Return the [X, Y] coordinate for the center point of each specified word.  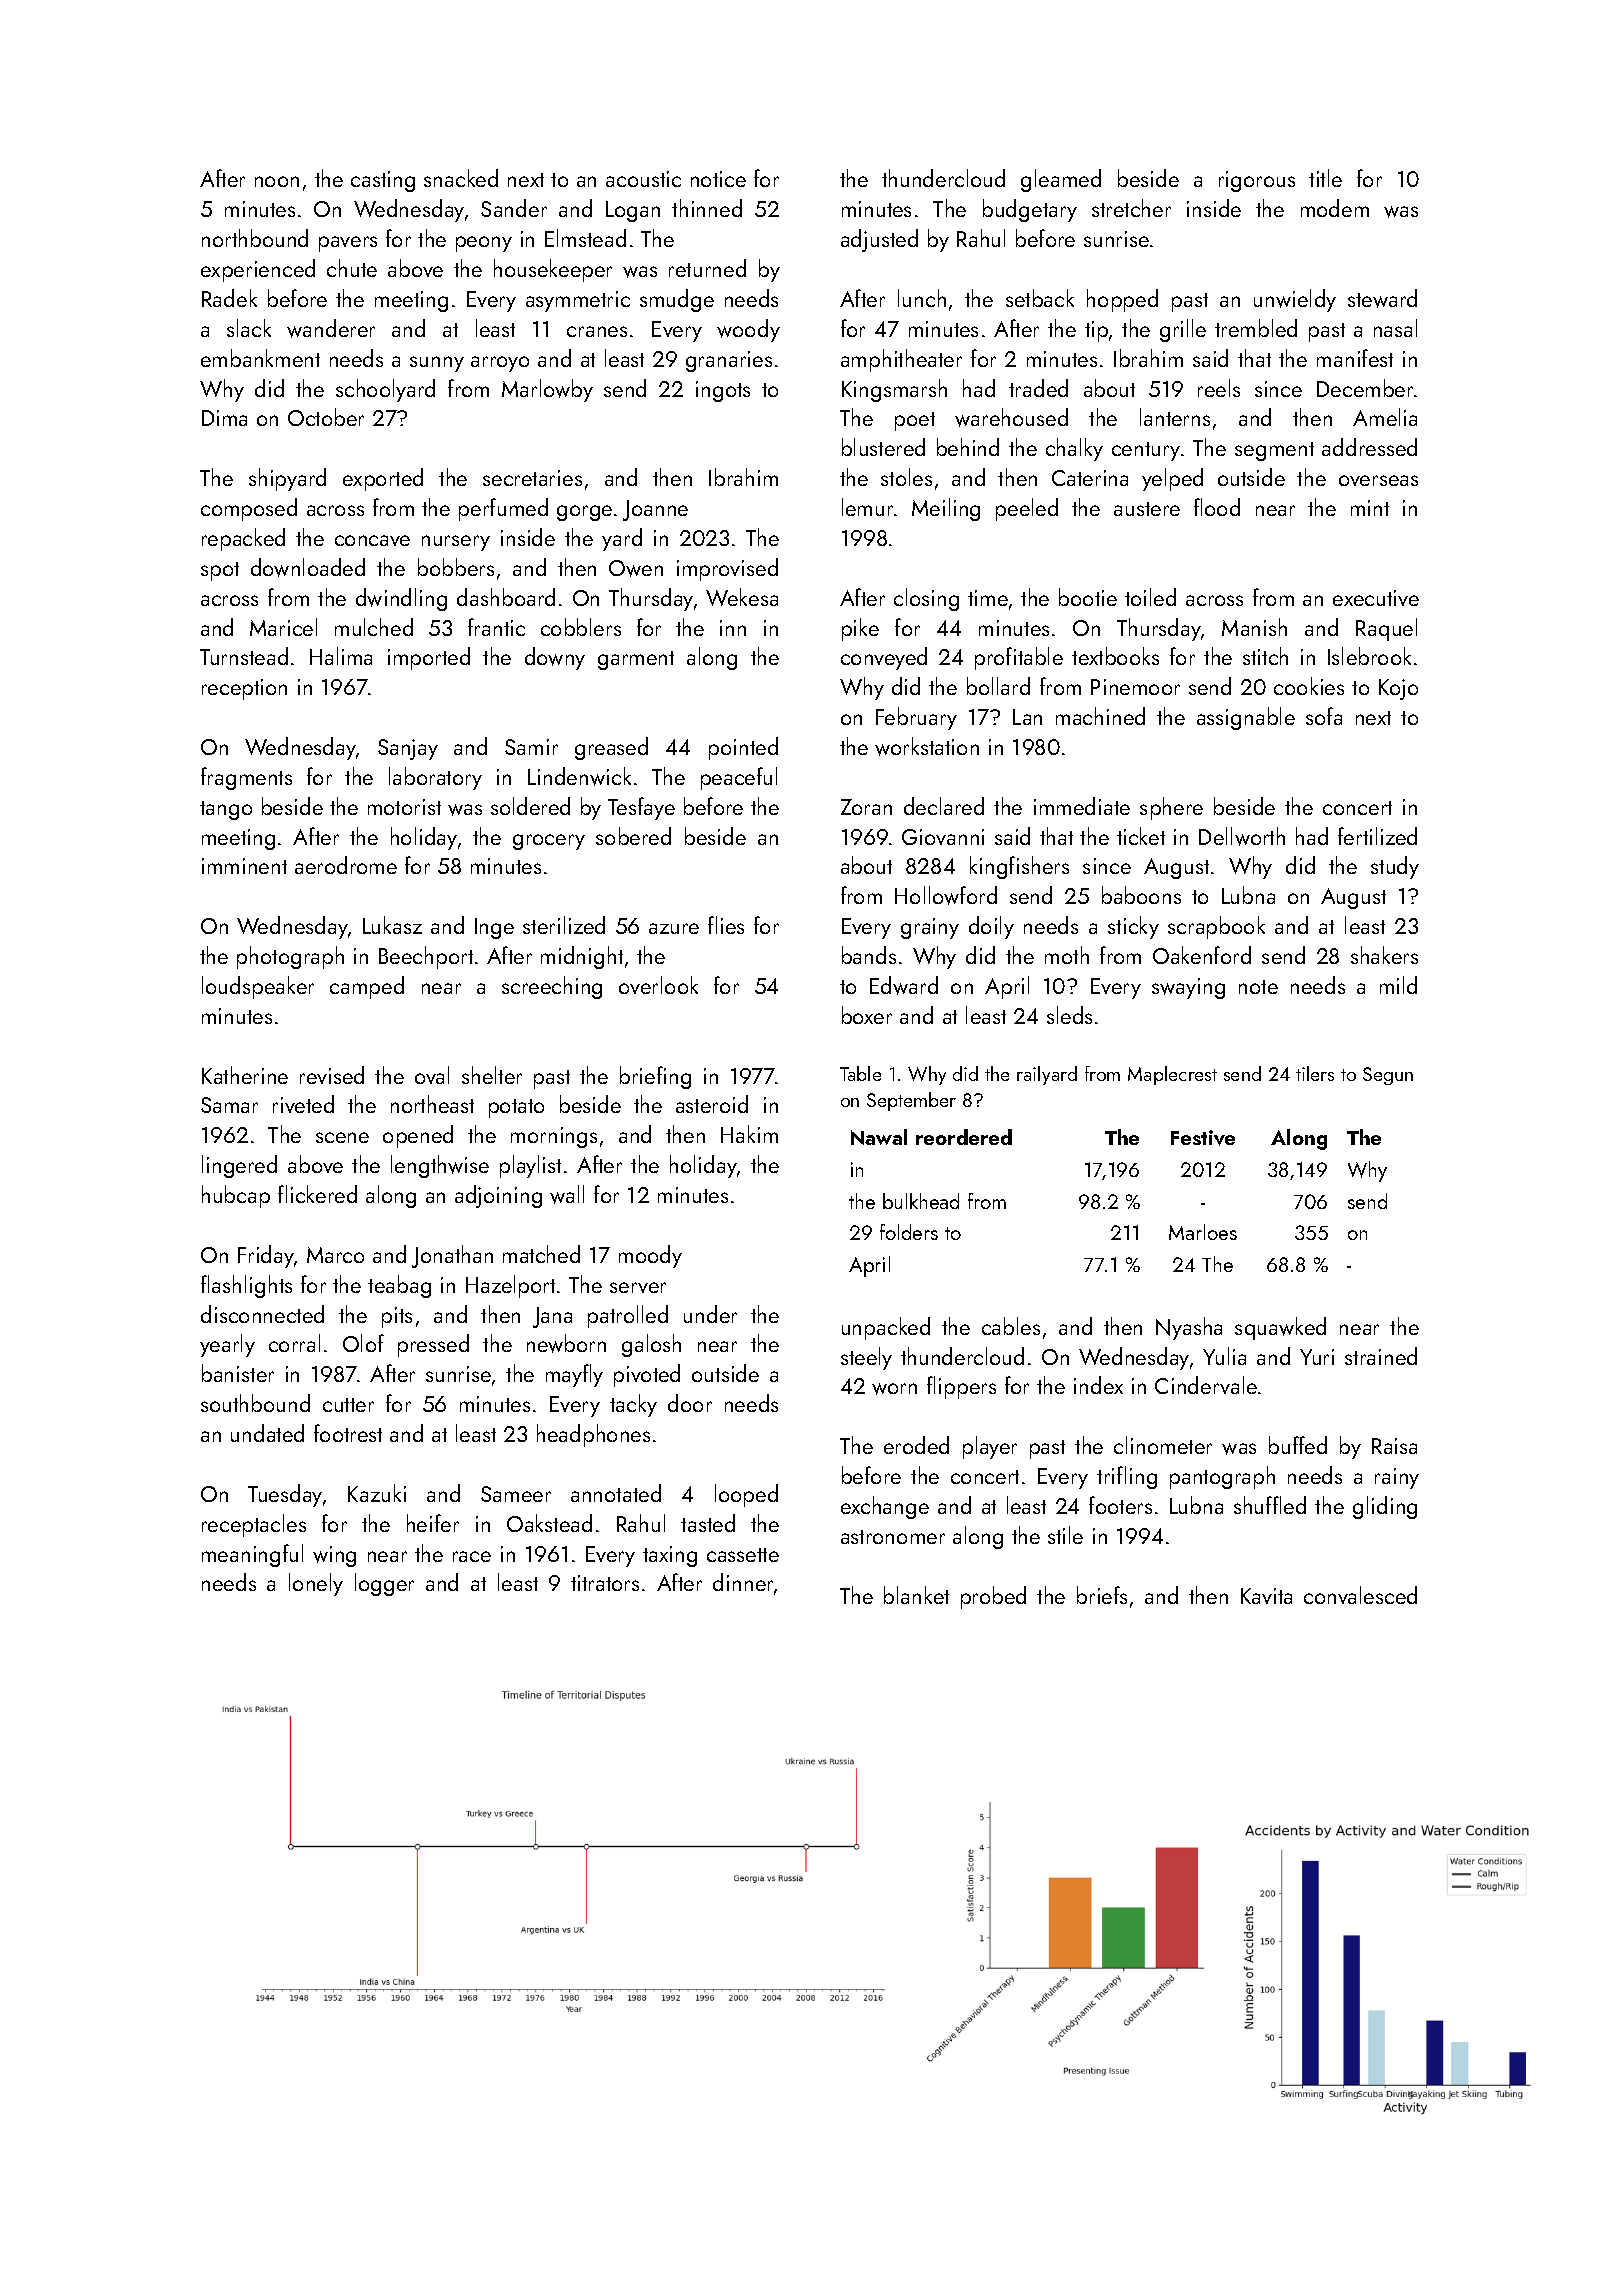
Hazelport [510, 1286]
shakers [1384, 955]
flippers [961, 1387]
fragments [246, 778]
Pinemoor [1135, 687]
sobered [633, 836]
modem [1335, 208]
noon [277, 181]
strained [1381, 1356]
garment [636, 660]
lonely [316, 1584]
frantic [496, 627]
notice [718, 179]
